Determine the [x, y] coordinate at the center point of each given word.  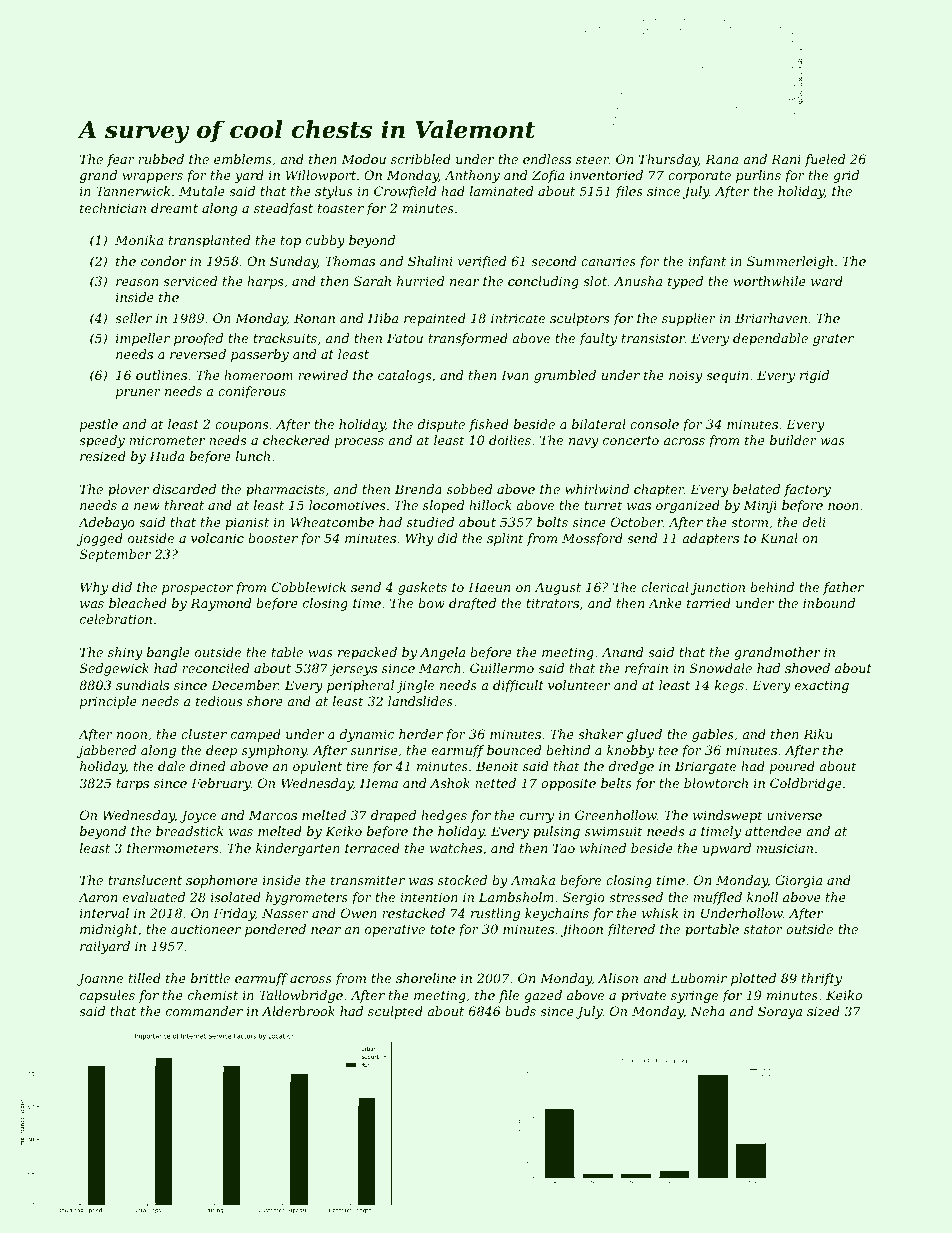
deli [814, 522]
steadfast [283, 209]
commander [204, 1011]
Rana [721, 159]
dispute [441, 425]
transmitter [368, 880]
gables [713, 735]
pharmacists [285, 490]
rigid [814, 376]
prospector [197, 589]
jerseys [353, 670]
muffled [717, 898]
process [359, 443]
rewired [323, 375]
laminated [502, 191]
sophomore [222, 881]
